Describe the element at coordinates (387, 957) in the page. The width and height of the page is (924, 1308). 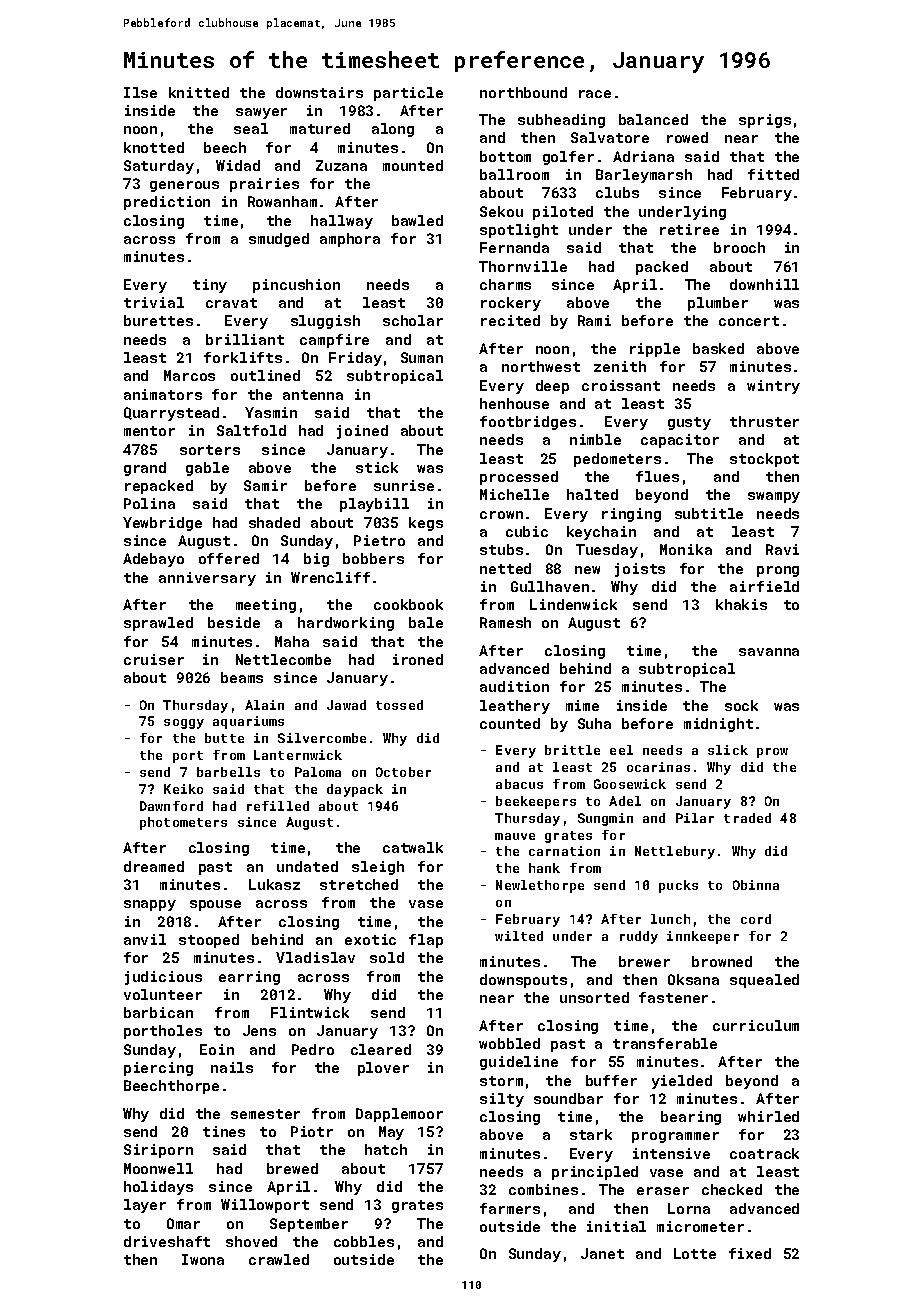
I see `sold` at that location.
